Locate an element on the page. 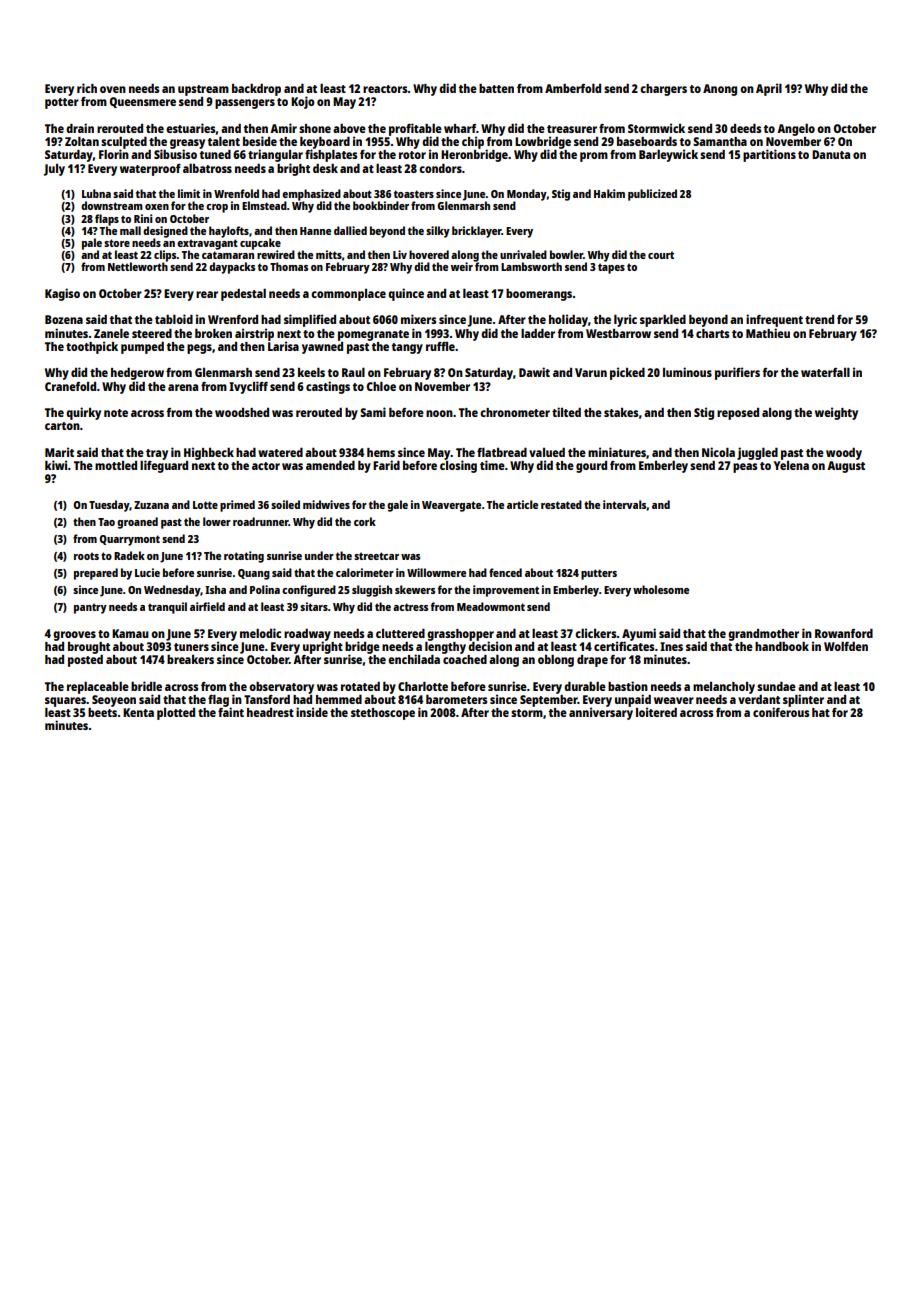 Image resolution: width=924 pixels, height=1308 pixels. Bozena is located at coordinates (64, 319).
